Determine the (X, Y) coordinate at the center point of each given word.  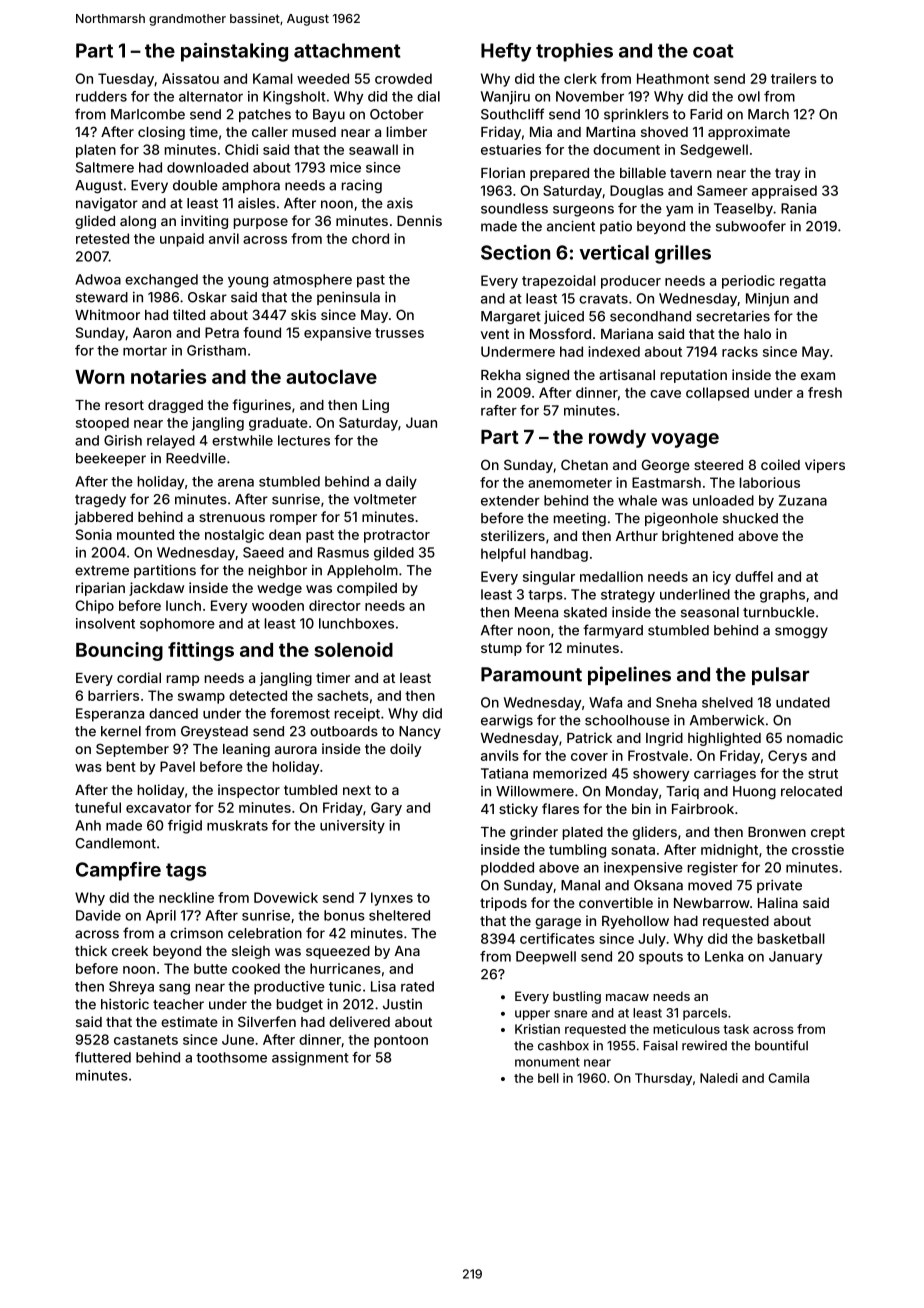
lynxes (392, 899)
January (795, 958)
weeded (323, 78)
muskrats (237, 825)
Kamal (273, 78)
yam (679, 211)
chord (370, 238)
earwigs (507, 721)
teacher (178, 1004)
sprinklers (636, 115)
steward (102, 297)
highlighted (724, 739)
